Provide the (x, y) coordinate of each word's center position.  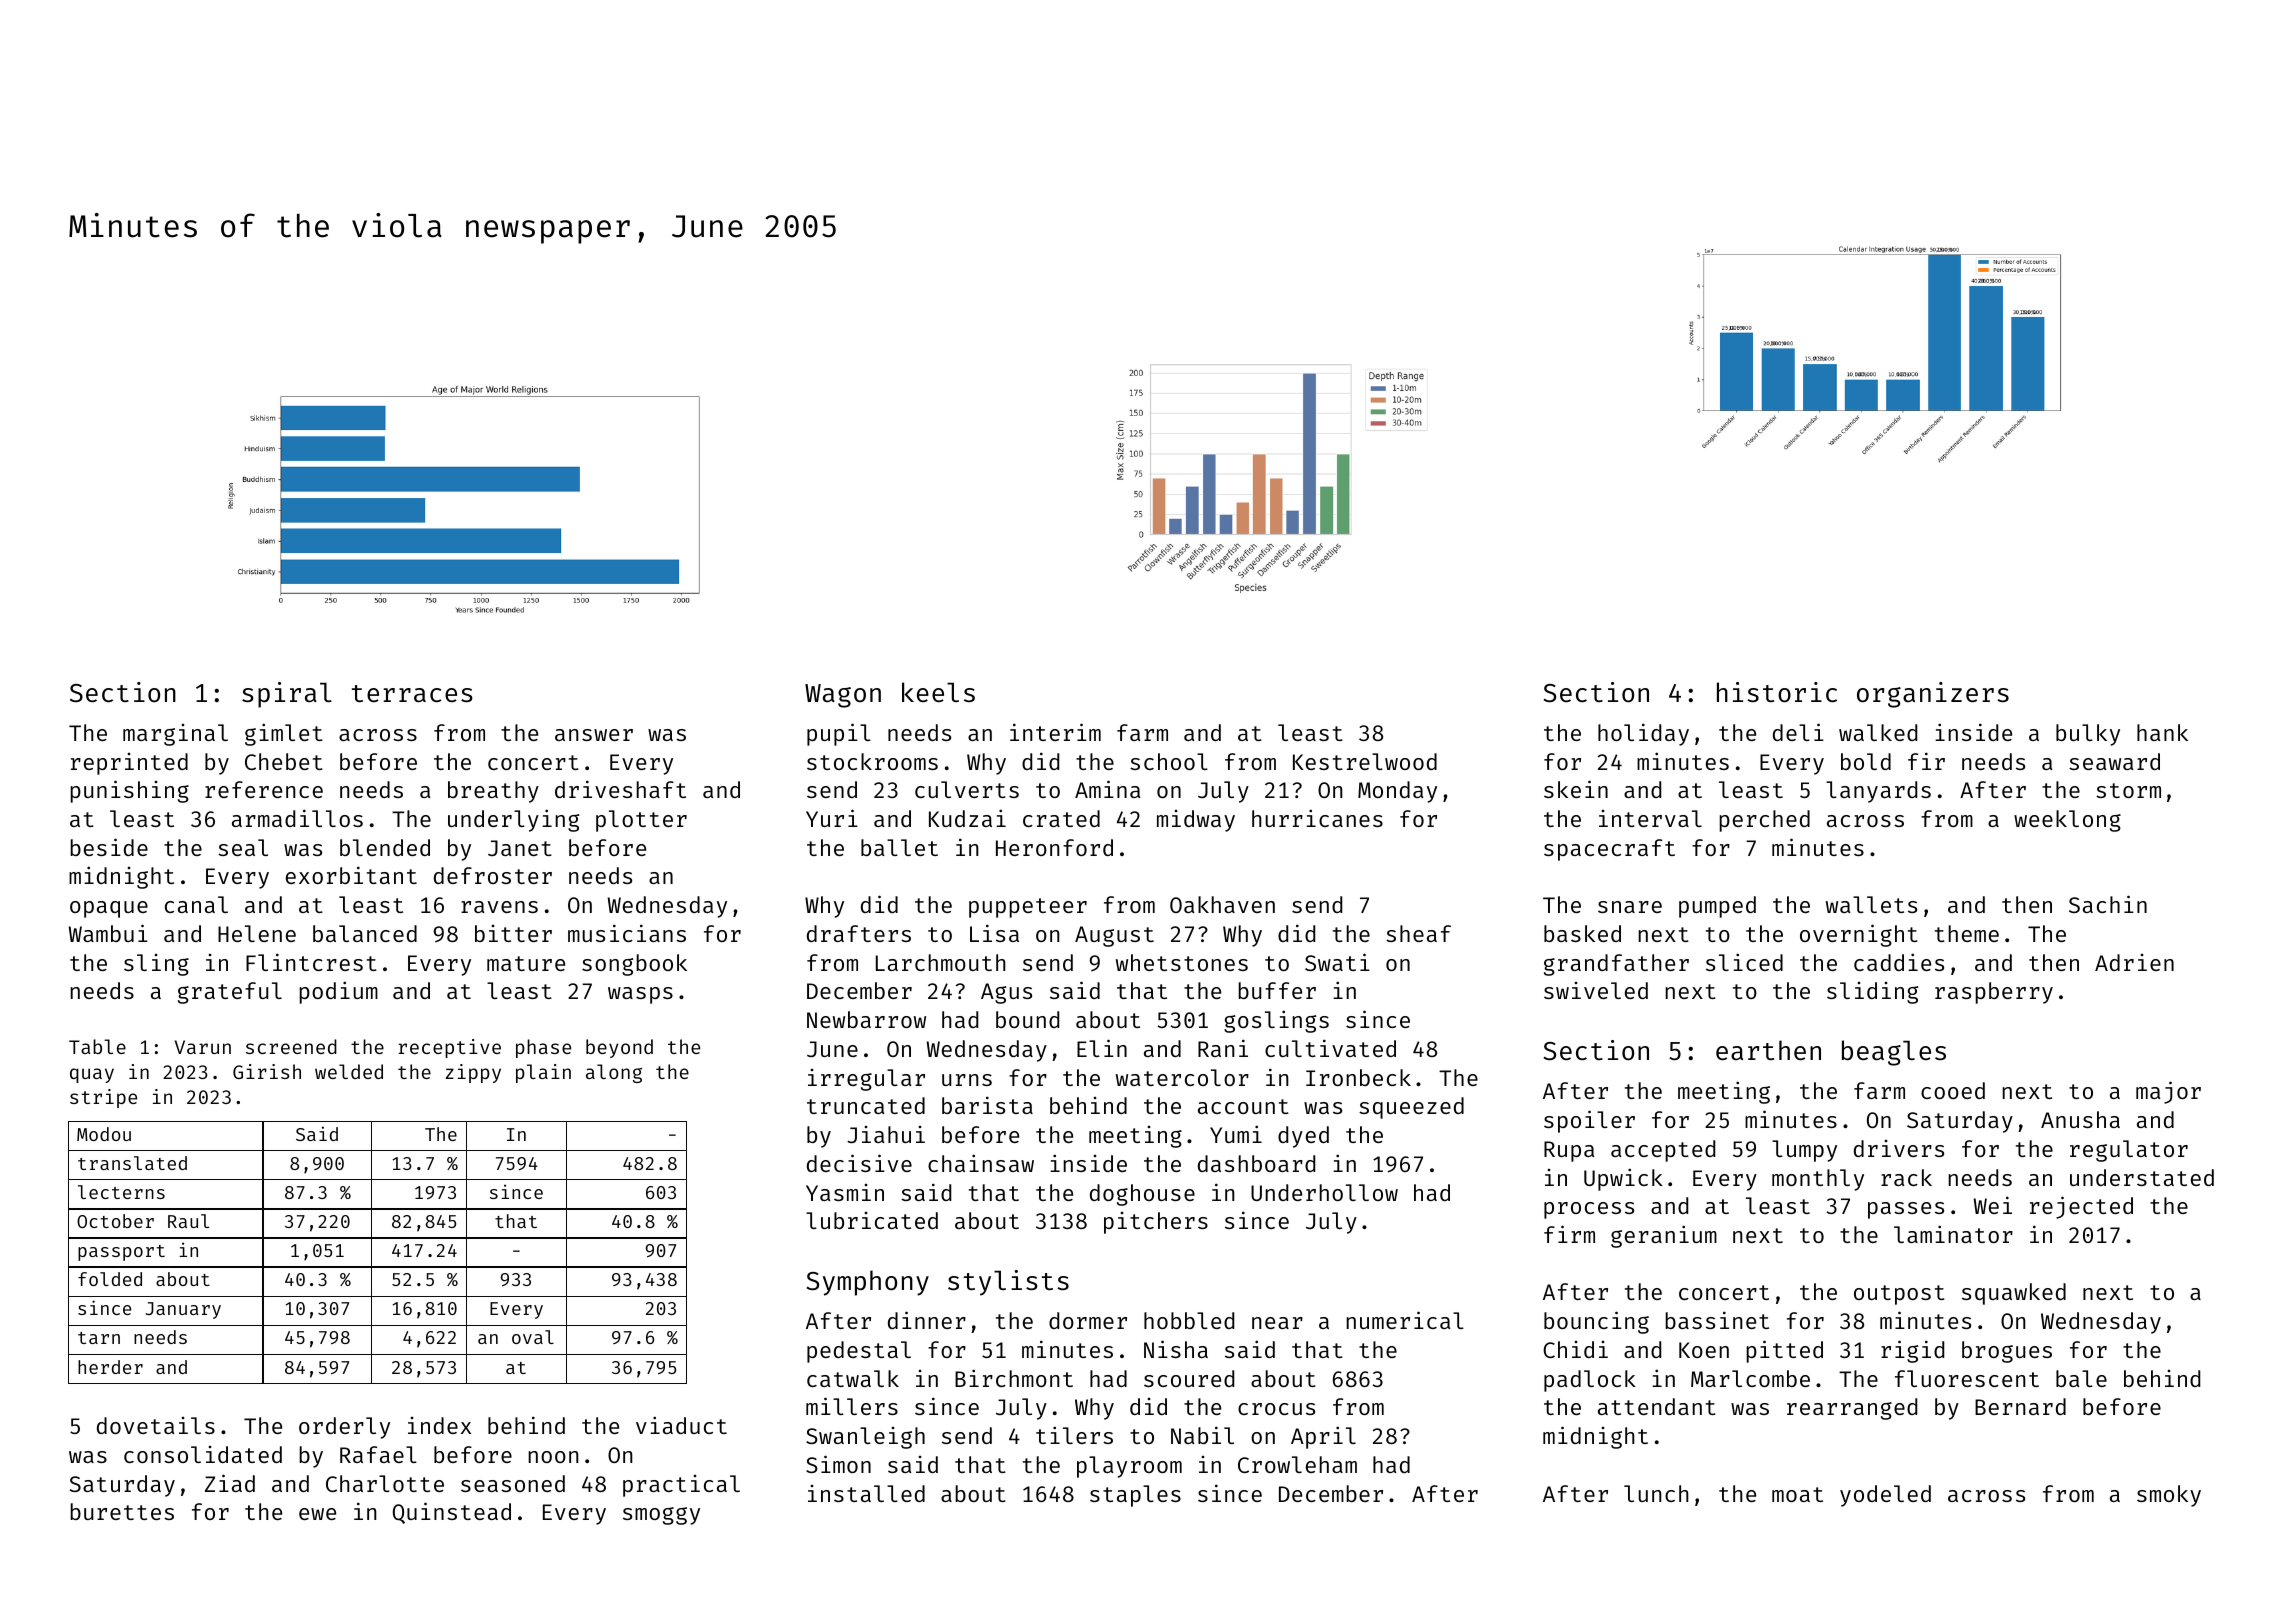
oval (533, 1337)
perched (1764, 821)
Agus (1006, 993)
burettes (122, 1511)
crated (1061, 818)
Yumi (1236, 1134)
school (1169, 761)
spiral (287, 695)
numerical (1405, 1320)
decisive (859, 1163)
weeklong (2067, 821)
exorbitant (351, 875)
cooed (1953, 1090)
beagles (1894, 1053)
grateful (230, 993)
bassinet (1717, 1320)
